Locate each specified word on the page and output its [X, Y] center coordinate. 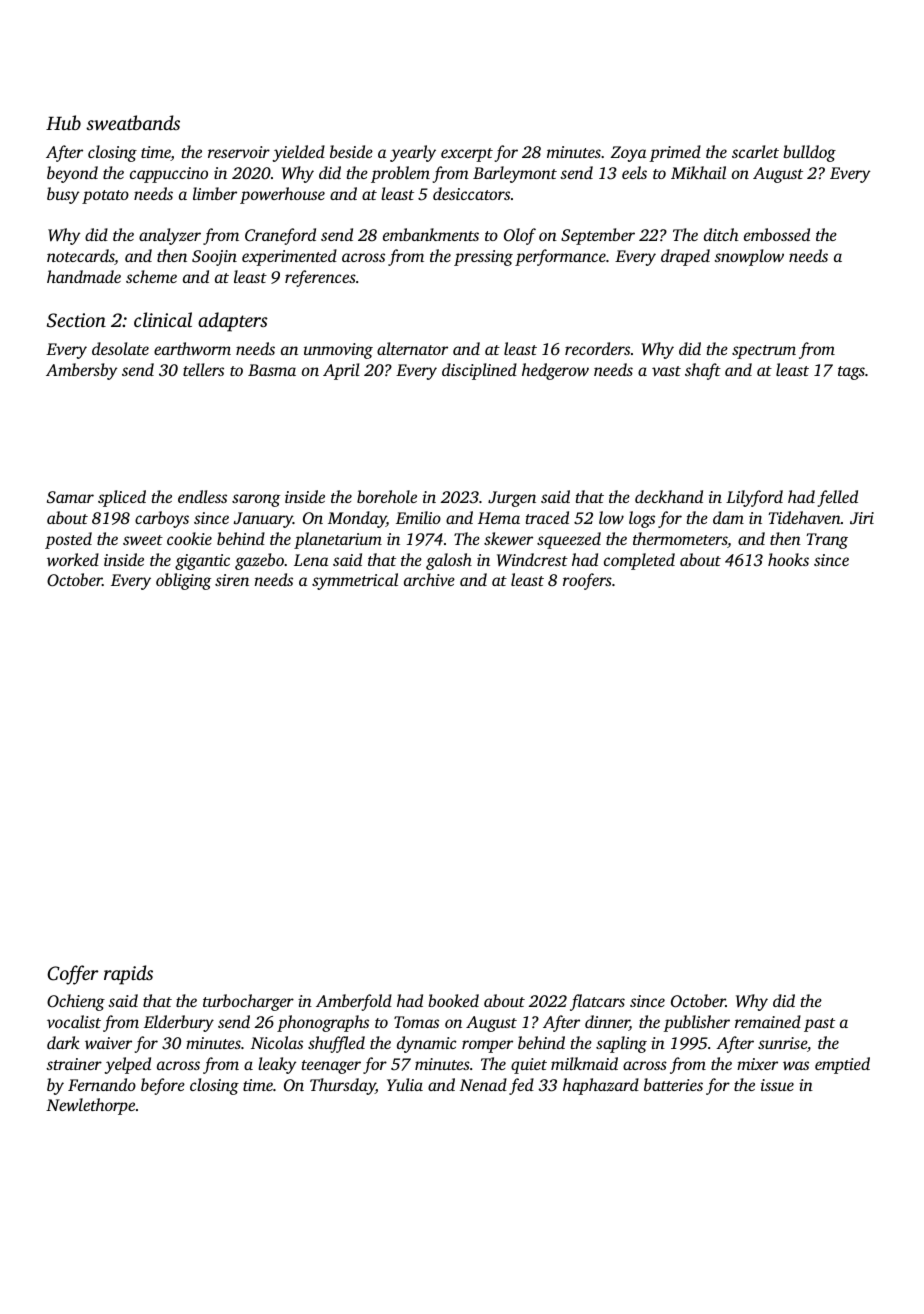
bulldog [809, 153]
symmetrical [355, 581]
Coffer [73, 975]
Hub [63, 122]
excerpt [467, 155]
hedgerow [555, 371]
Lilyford [754, 498]
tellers [203, 369]
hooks [788, 559]
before [163, 1086]
